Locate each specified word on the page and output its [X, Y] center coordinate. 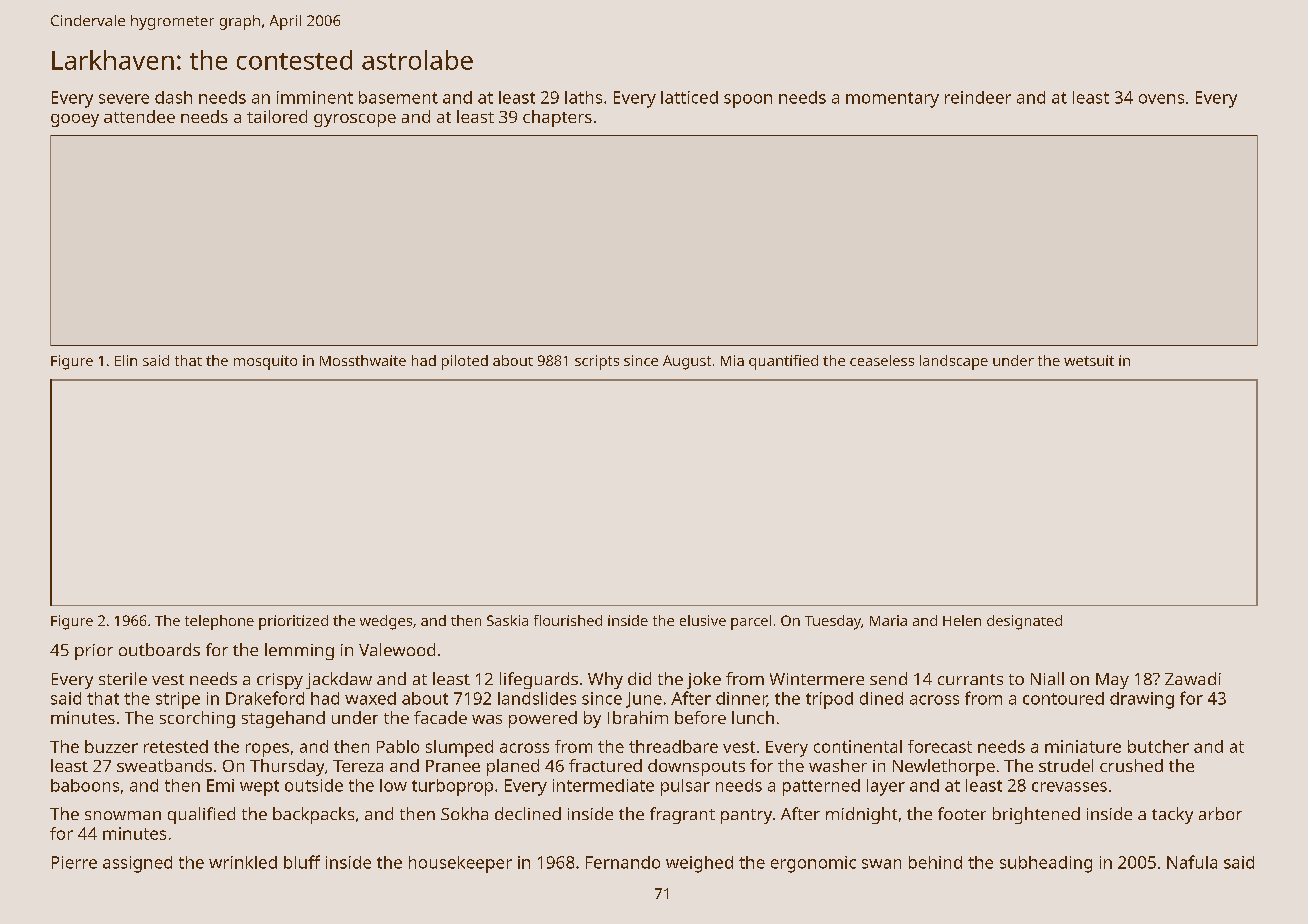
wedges [386, 622]
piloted [465, 362]
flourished [568, 620]
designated [1024, 622]
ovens [1161, 99]
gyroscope [355, 120]
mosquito [265, 362]
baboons [85, 785]
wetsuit [1089, 360]
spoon [748, 101]
